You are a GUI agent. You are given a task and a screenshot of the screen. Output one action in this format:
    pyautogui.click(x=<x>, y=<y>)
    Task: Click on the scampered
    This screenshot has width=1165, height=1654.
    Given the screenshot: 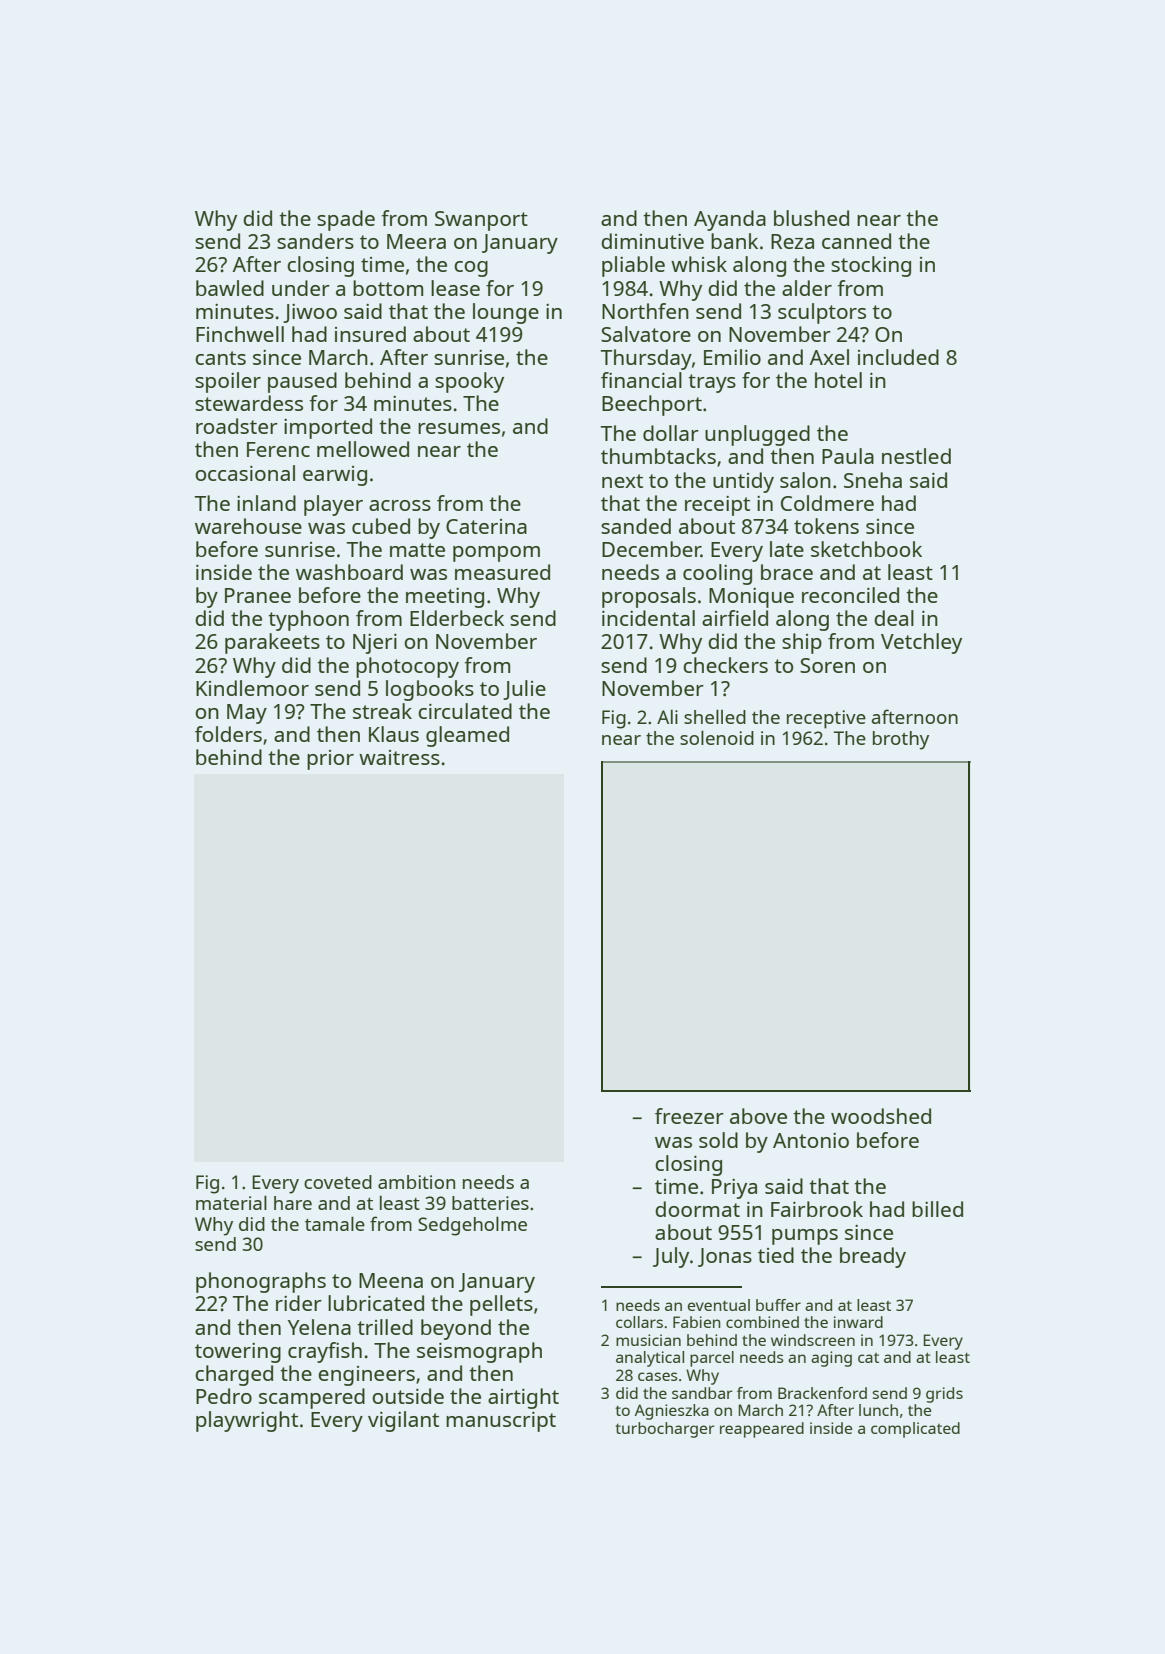 What is the action you would take?
    pyautogui.click(x=312, y=1398)
